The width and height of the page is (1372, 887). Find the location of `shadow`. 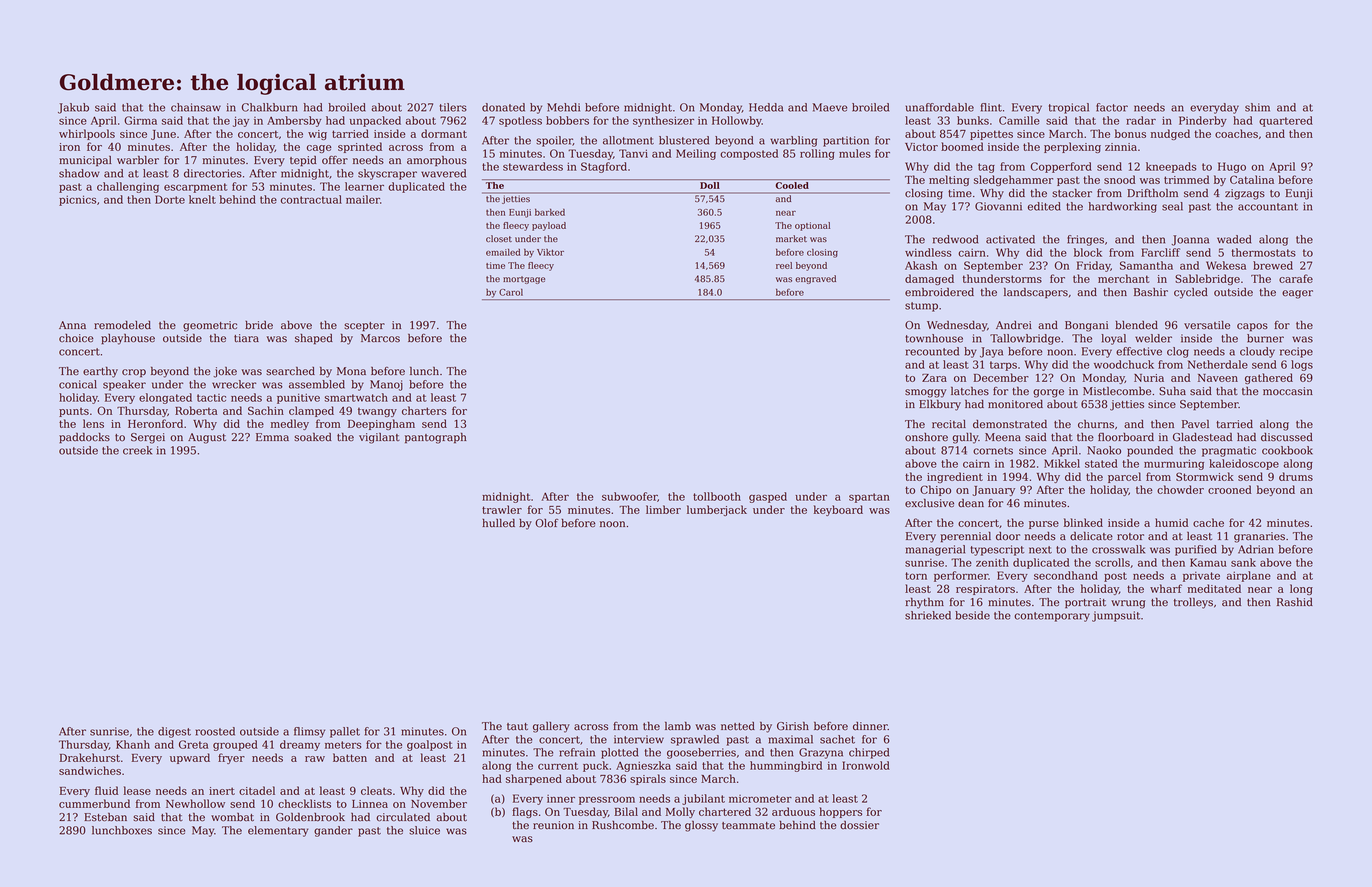

shadow is located at coordinates (79, 173).
